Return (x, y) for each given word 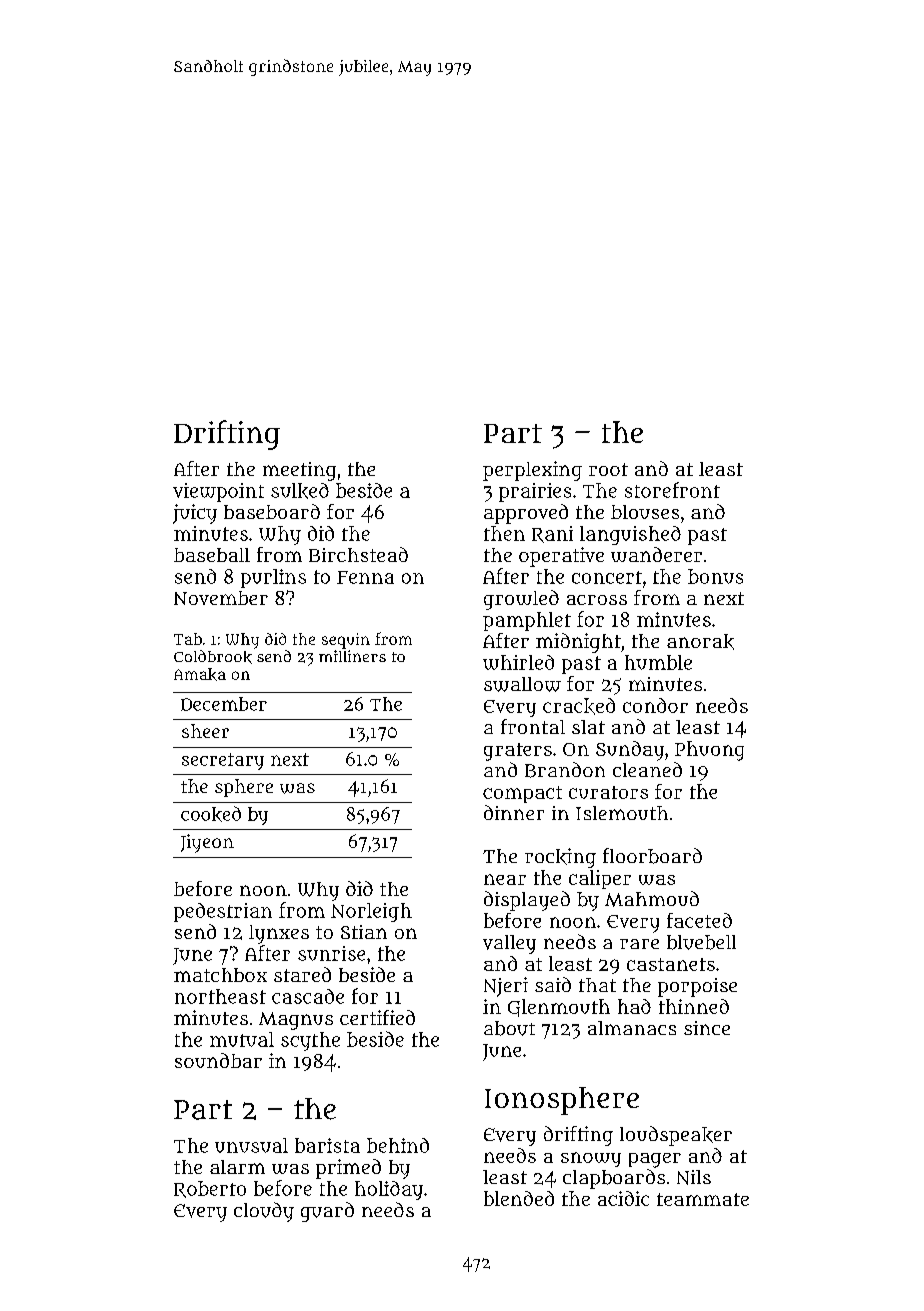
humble (658, 662)
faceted (699, 920)
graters (518, 752)
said (553, 984)
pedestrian (223, 912)
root (608, 469)
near (505, 879)
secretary (223, 761)
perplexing (532, 471)
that (597, 985)
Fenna (365, 577)
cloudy (264, 1212)
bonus (715, 576)
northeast (220, 996)
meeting (299, 471)
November (221, 598)
